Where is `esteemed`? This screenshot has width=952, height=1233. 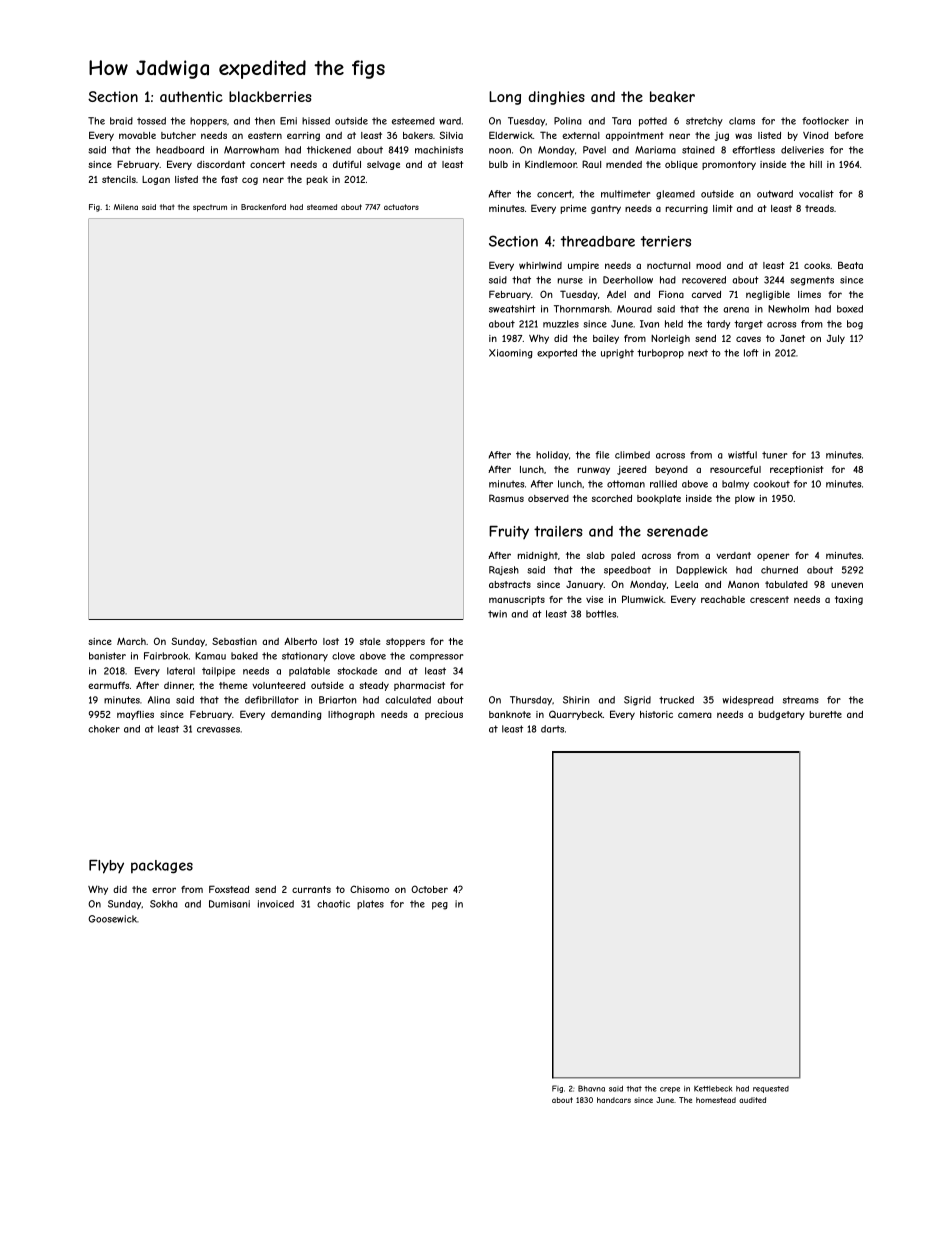 esteemed is located at coordinates (413, 121).
